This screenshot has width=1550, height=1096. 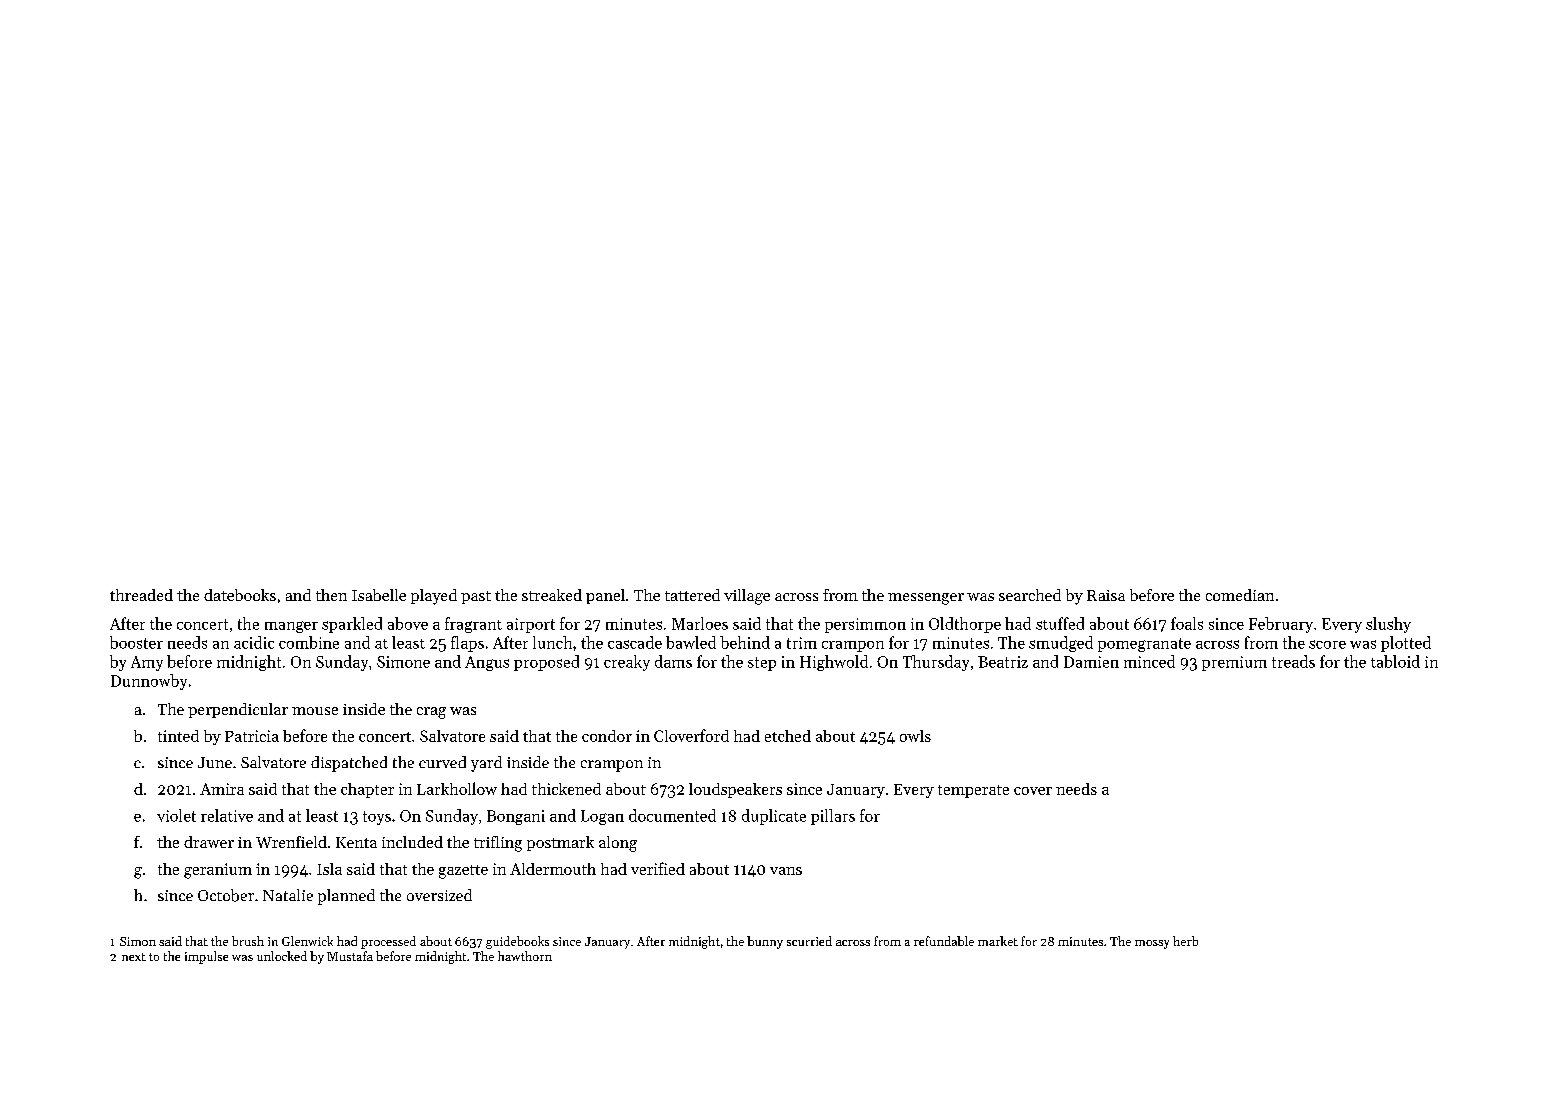 What do you see at coordinates (1033, 791) in the screenshot?
I see `cover` at bounding box center [1033, 791].
